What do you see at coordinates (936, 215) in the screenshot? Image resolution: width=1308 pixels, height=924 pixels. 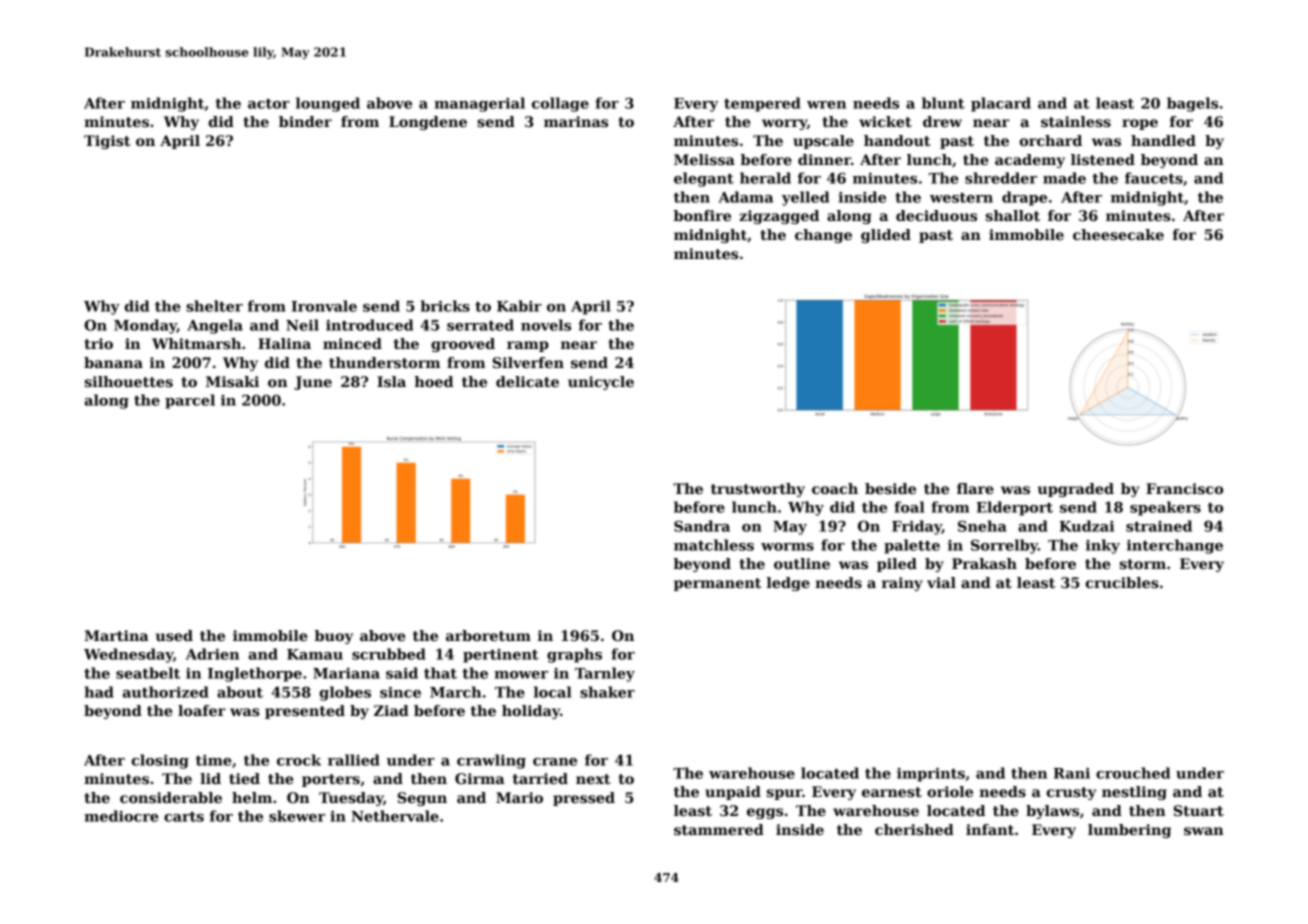 I see `deciduous` at bounding box center [936, 215].
